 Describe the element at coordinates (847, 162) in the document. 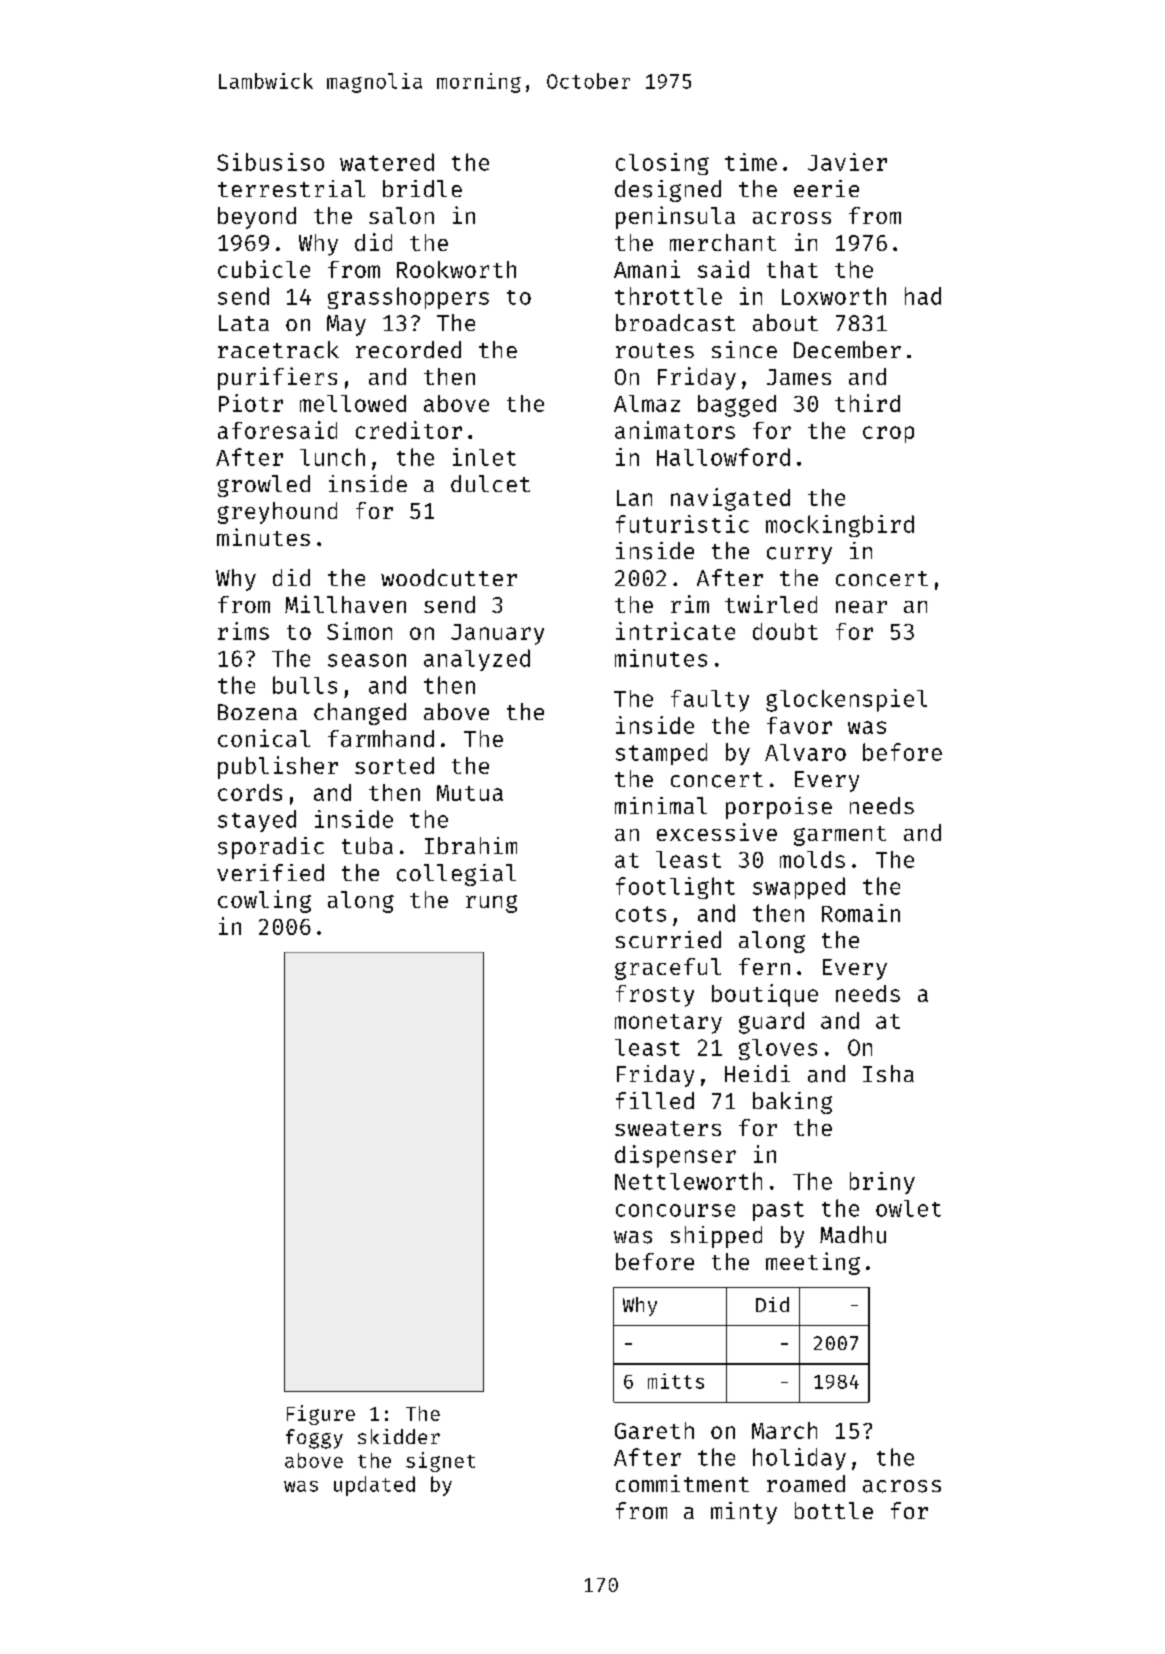

I see `Javier` at that location.
